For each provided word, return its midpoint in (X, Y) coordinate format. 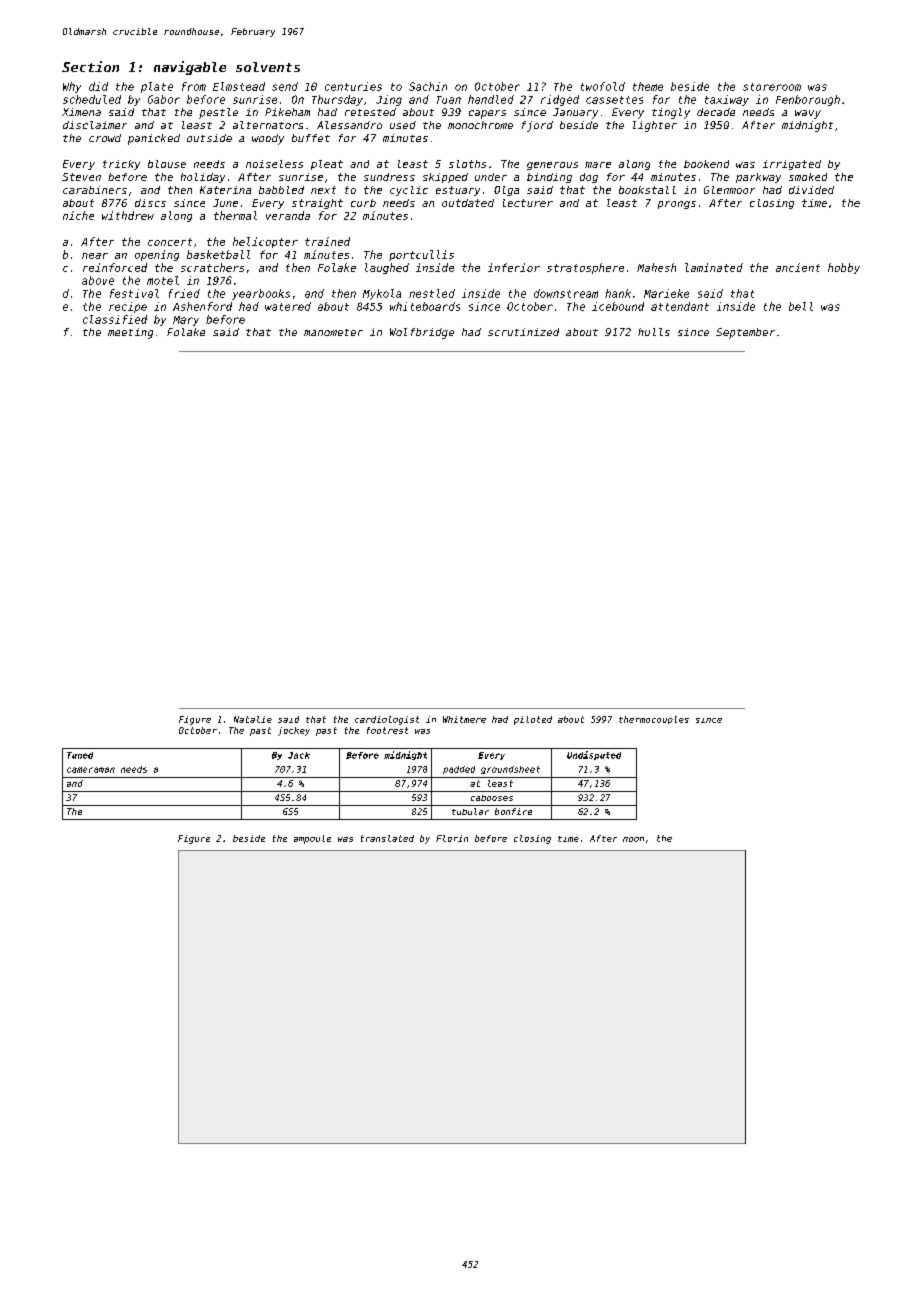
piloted (533, 720)
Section (90, 66)
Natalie (253, 719)
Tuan (449, 100)
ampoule (312, 839)
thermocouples (654, 720)
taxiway (727, 100)
